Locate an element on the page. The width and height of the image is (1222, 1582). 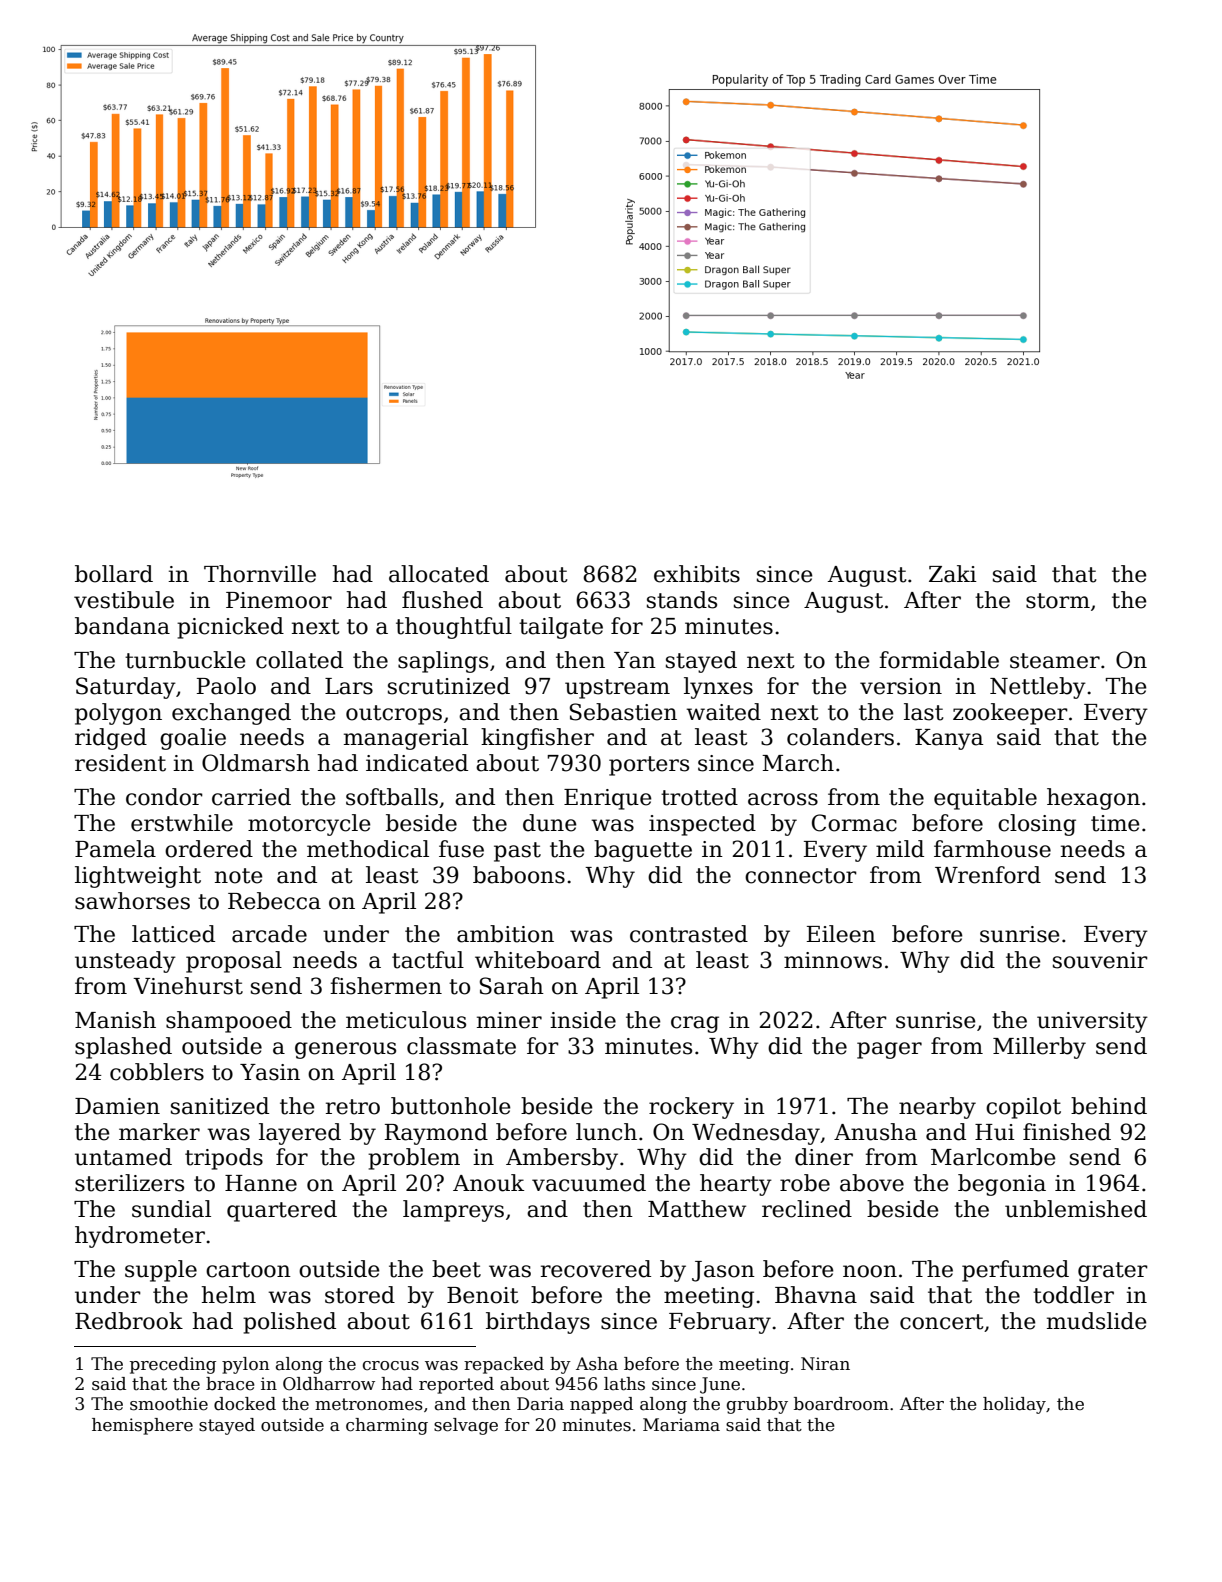
lynxes is located at coordinates (718, 688).
